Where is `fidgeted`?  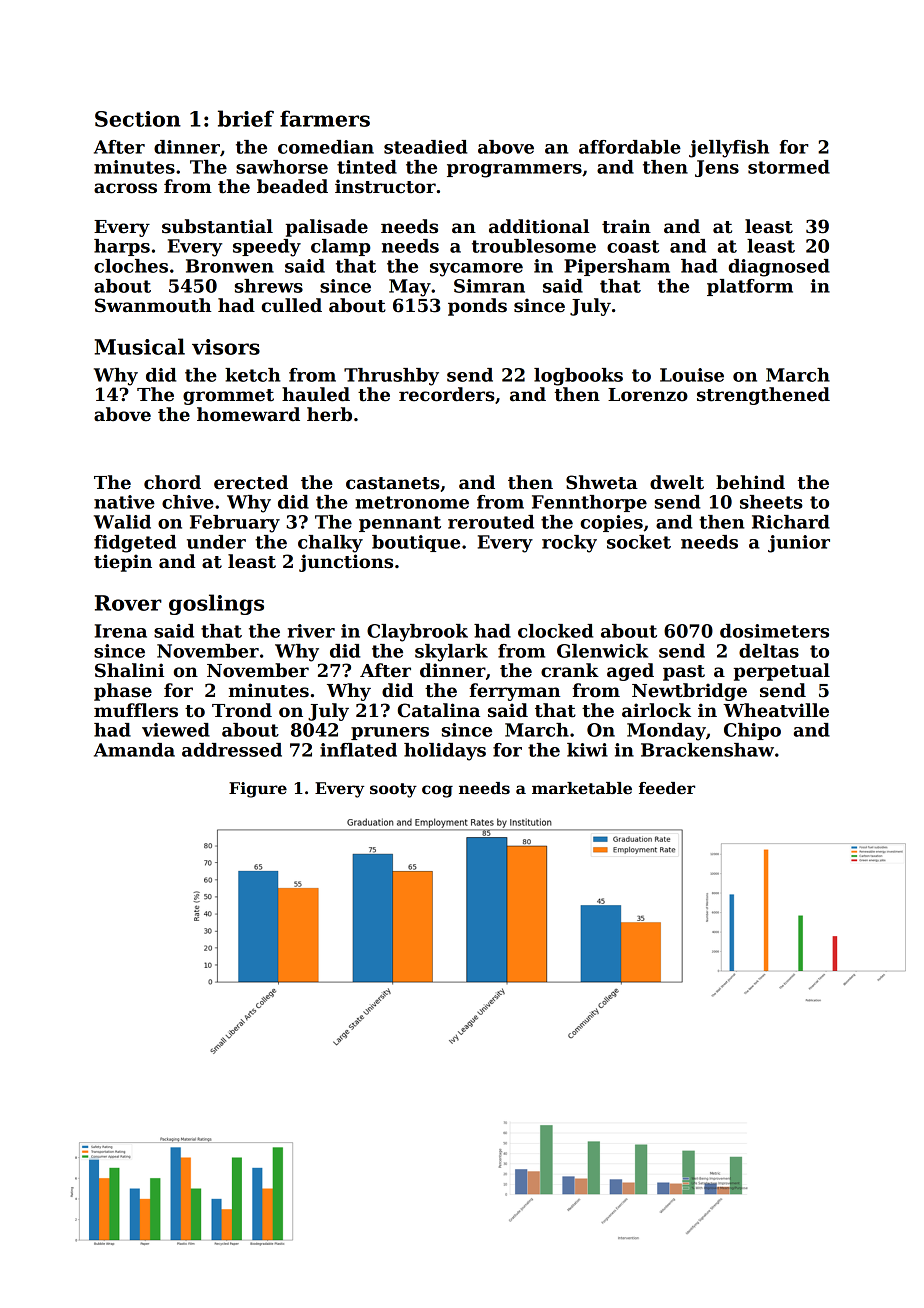 fidgeted is located at coordinates (135, 544).
